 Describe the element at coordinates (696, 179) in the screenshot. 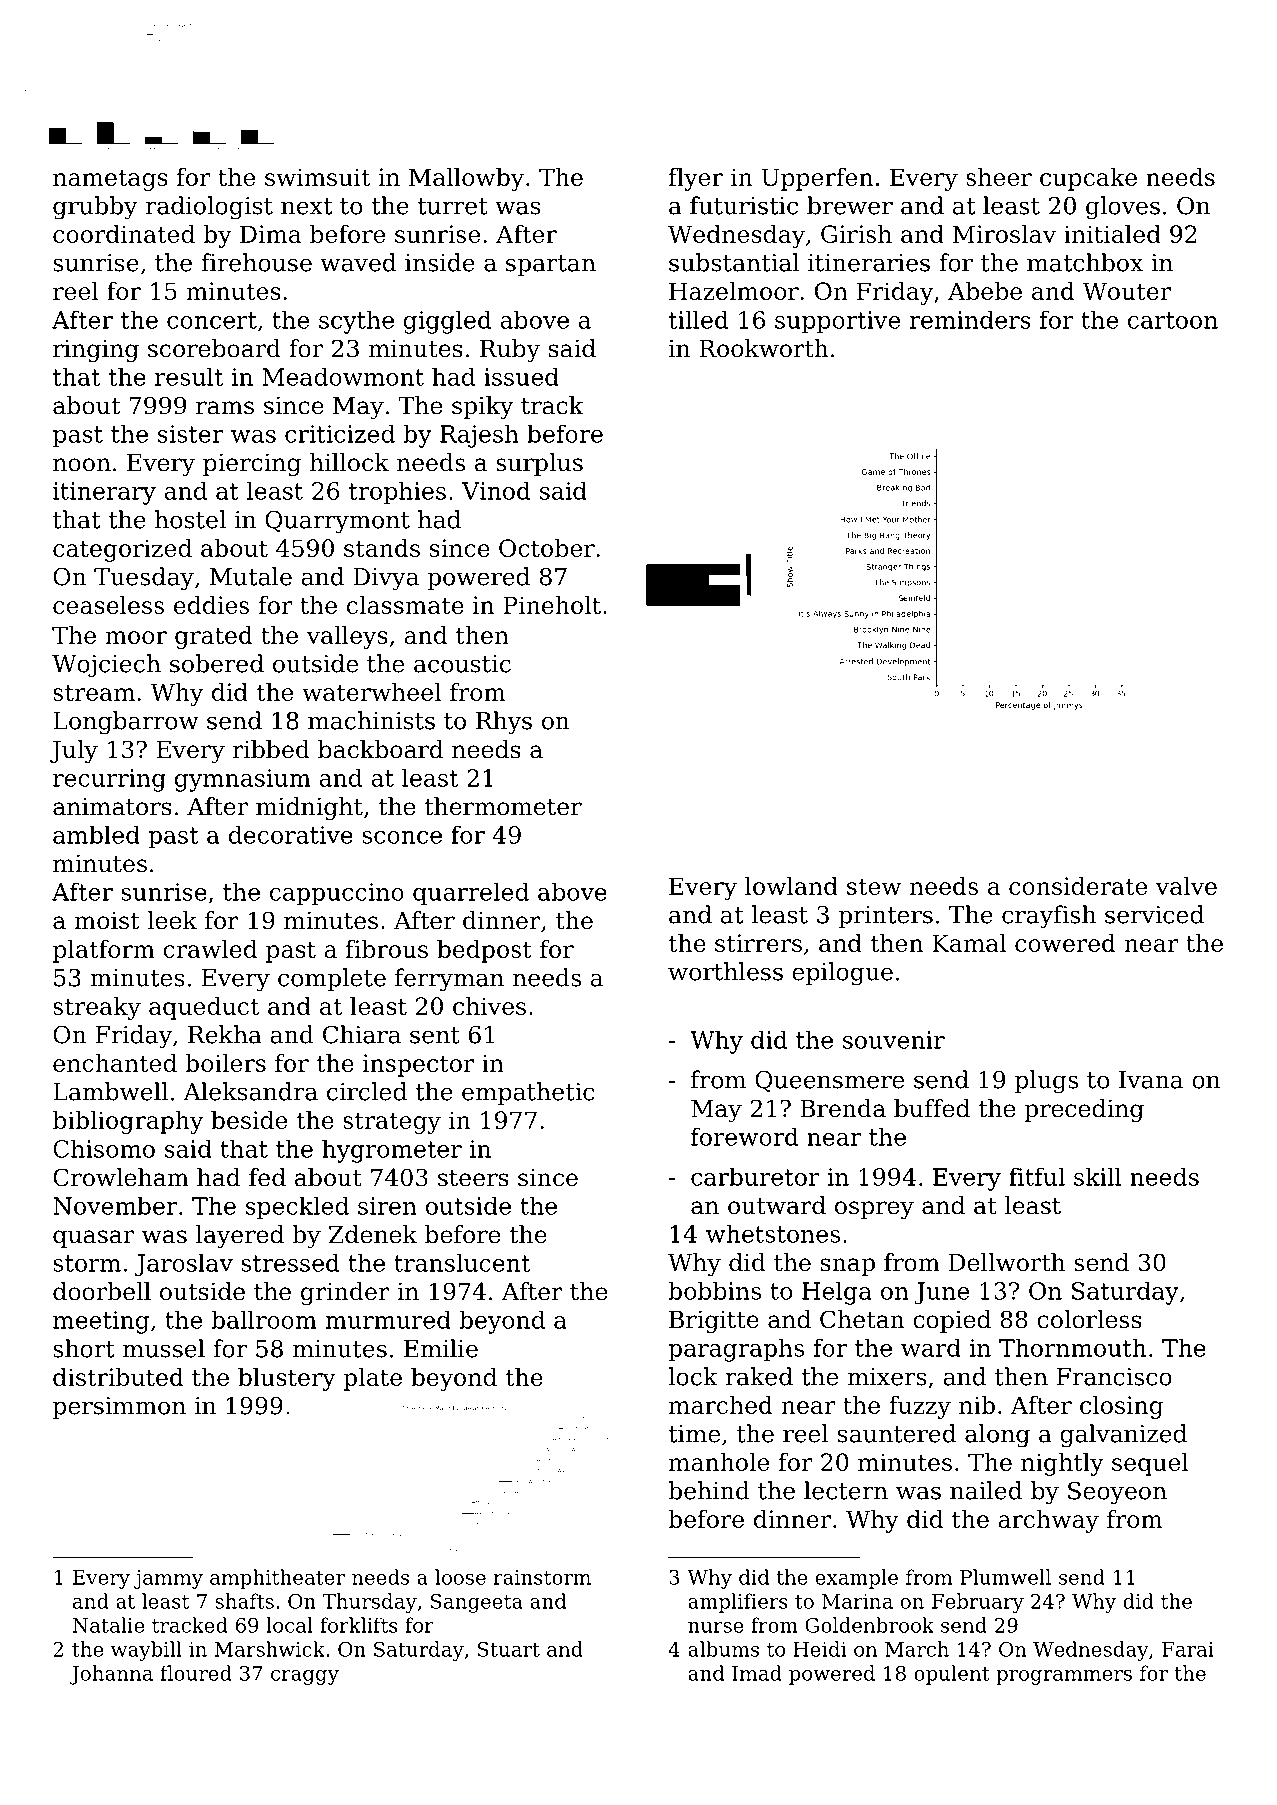

I see `flyer` at that location.
